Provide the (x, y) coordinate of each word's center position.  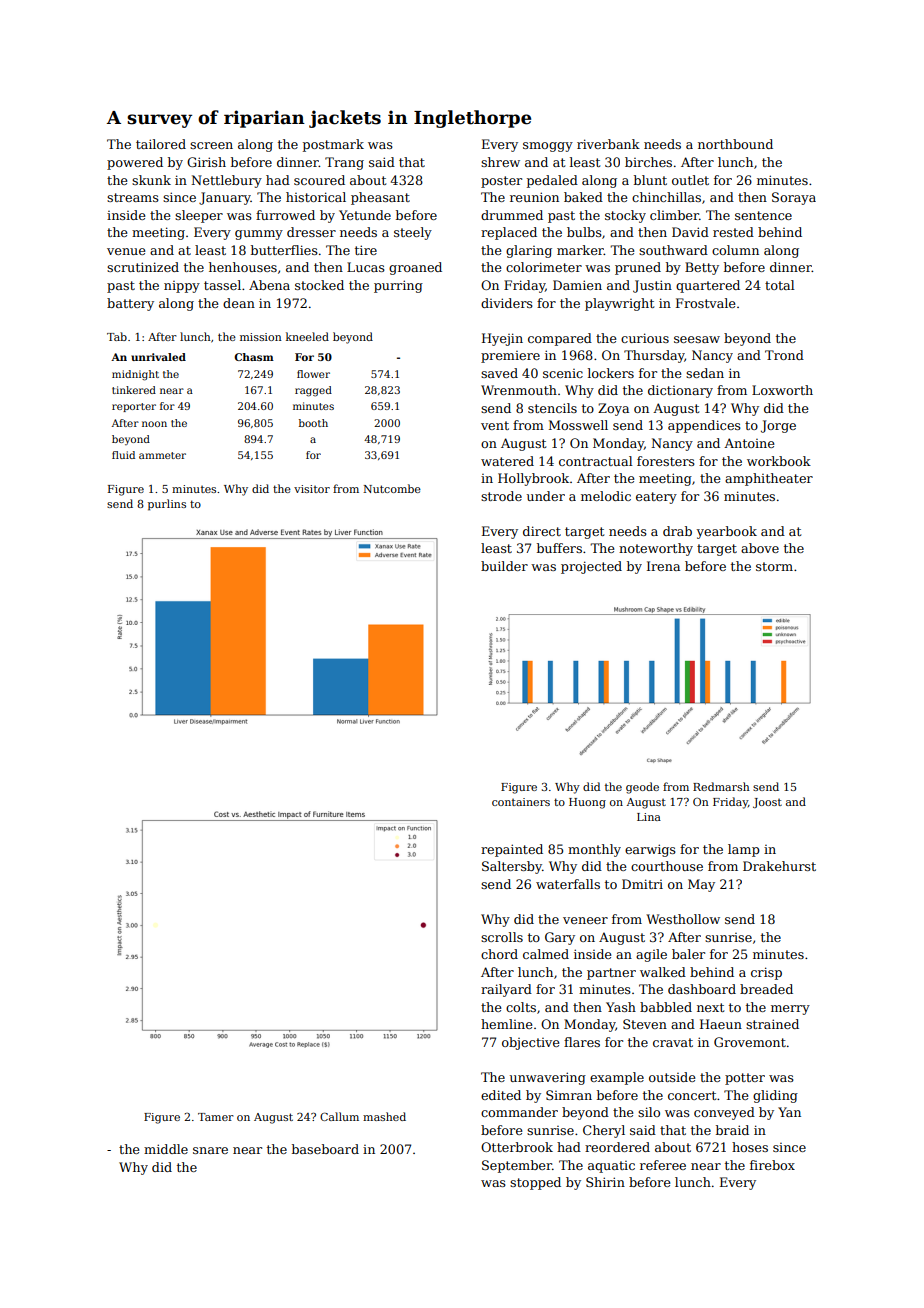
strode (501, 496)
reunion (534, 197)
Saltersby (512, 867)
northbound (735, 144)
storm (774, 566)
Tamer (215, 1117)
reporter (134, 407)
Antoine (749, 443)
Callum (339, 1116)
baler (688, 954)
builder (504, 566)
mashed (384, 1116)
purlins (167, 505)
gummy (259, 235)
